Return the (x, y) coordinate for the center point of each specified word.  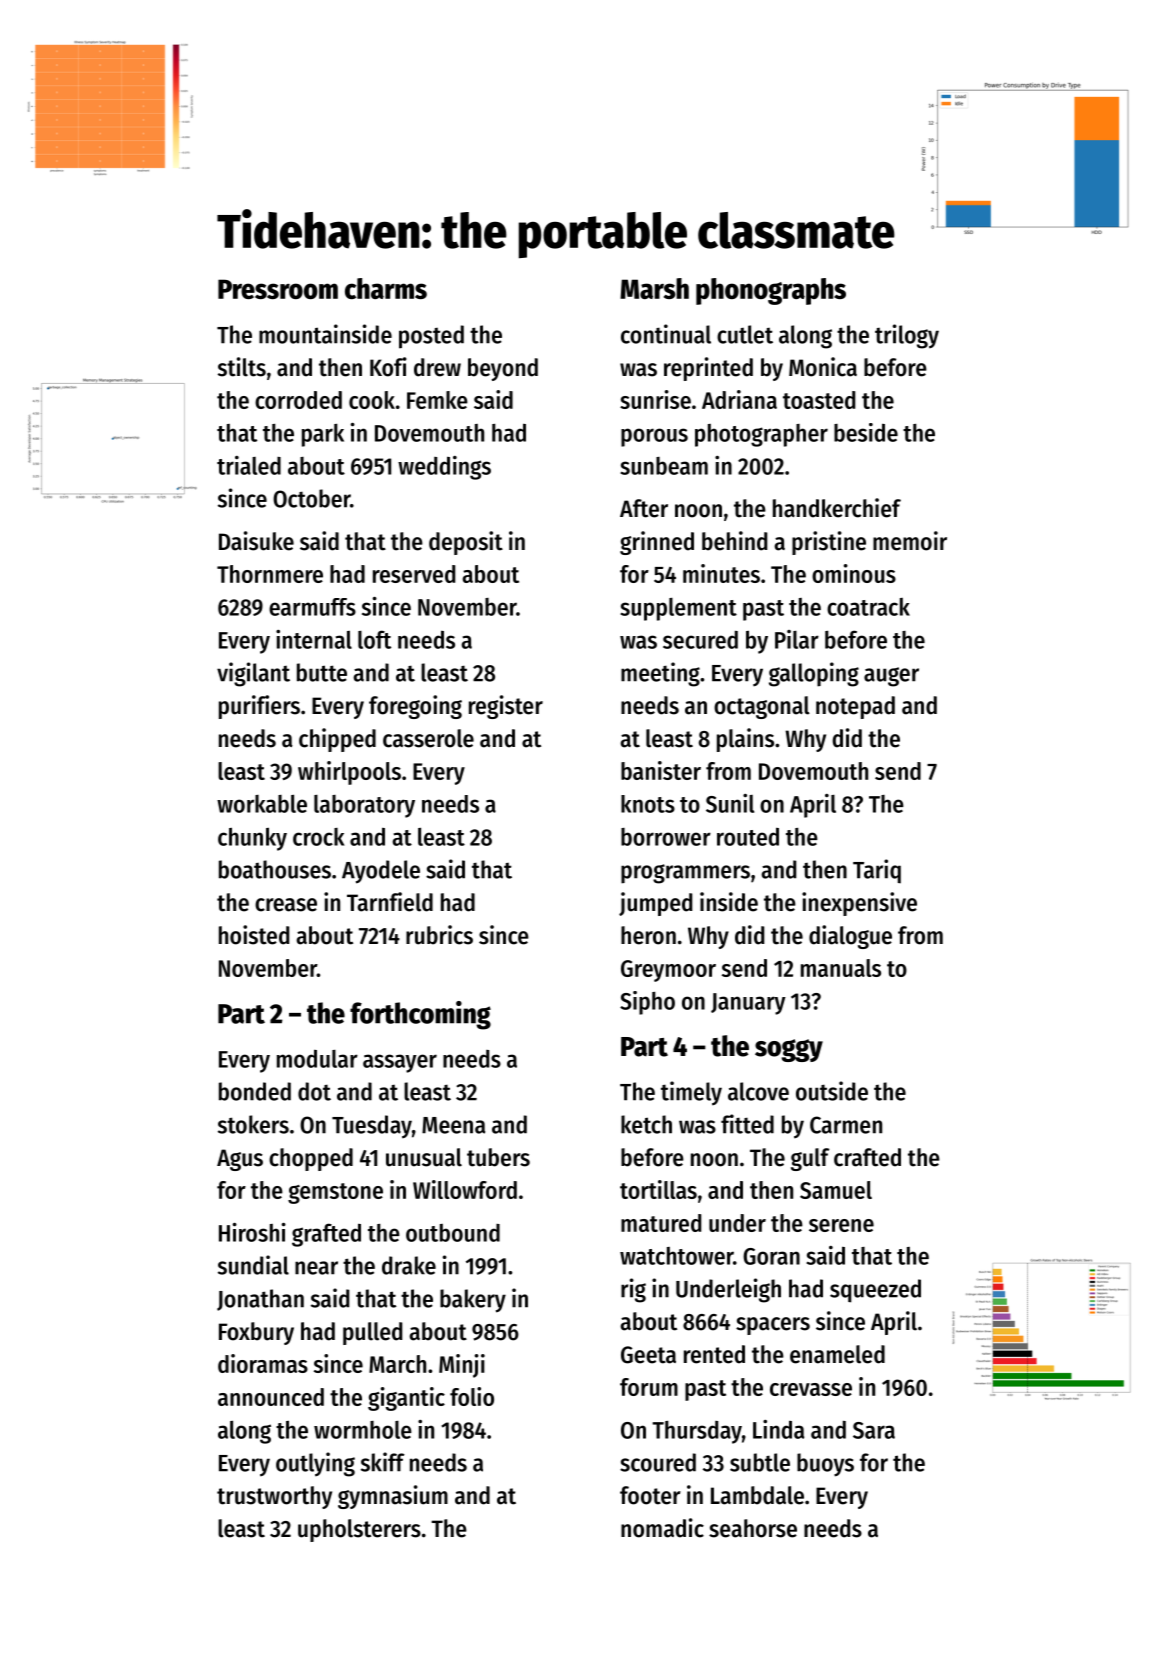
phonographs (771, 291)
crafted (867, 1157)
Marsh (654, 288)
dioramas (263, 1363)
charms (386, 288)
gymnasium (393, 1497)
